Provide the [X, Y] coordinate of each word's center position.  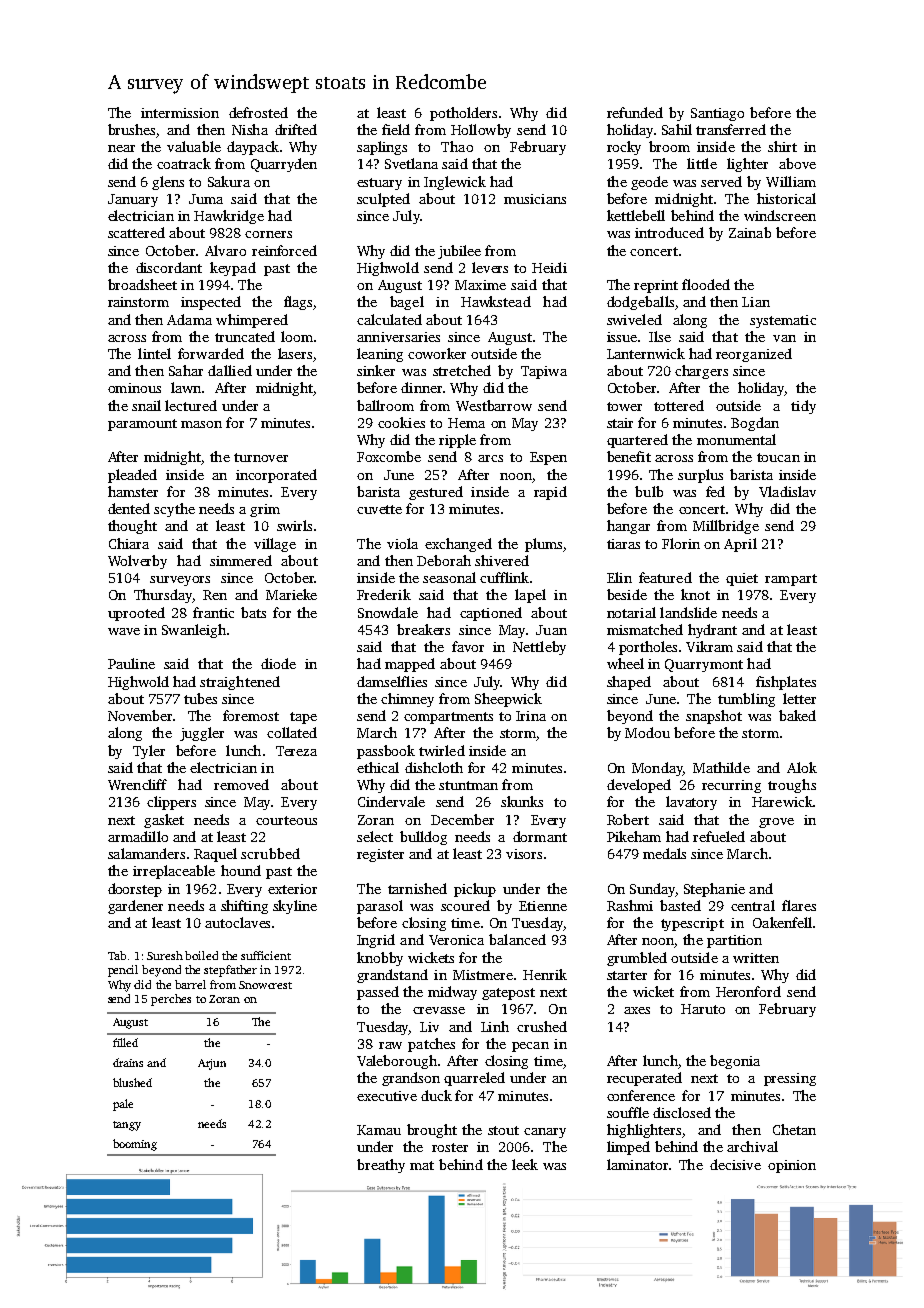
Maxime [480, 285]
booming [135, 1145]
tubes [200, 698]
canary [545, 1133]
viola [402, 543]
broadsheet [142, 284]
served [721, 181]
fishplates [786, 683]
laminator [637, 1164]
